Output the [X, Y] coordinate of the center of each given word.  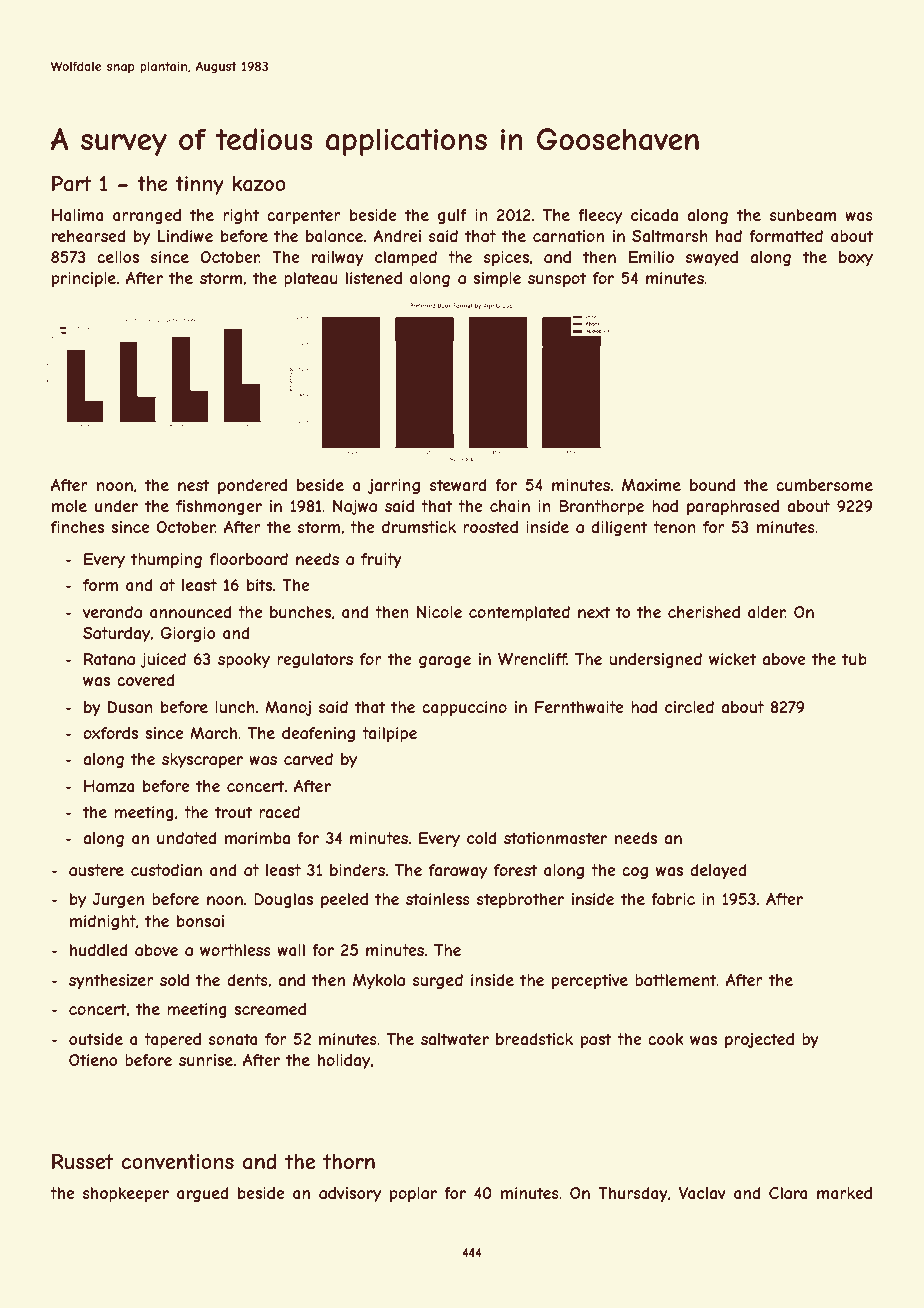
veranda [112, 612]
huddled [99, 950]
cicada [654, 215]
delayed [718, 871]
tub [854, 659]
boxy [856, 258]
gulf [452, 216]
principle [84, 279]
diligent [619, 528]
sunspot [557, 279]
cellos [118, 257]
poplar [413, 1194]
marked [844, 1193]
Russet [82, 1161]
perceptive [590, 981]
